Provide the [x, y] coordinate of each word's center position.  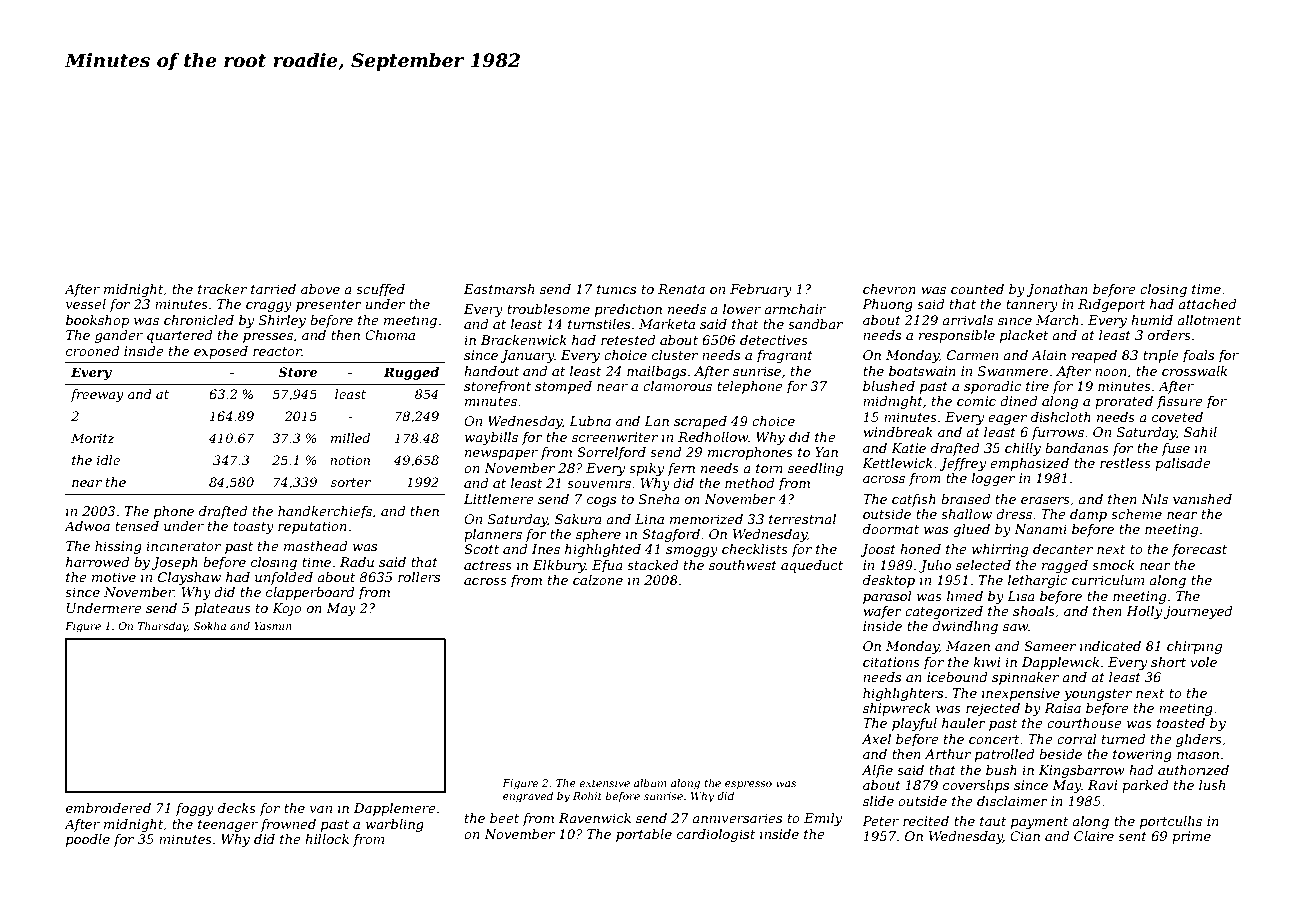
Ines [546, 549]
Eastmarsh [499, 289]
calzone [598, 580]
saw [1016, 627]
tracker [222, 289]
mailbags [656, 372]
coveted [1177, 417]
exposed [221, 352]
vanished [1202, 499]
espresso [748, 785]
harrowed [97, 562]
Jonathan [1057, 290]
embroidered [108, 808]
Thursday [163, 627]
